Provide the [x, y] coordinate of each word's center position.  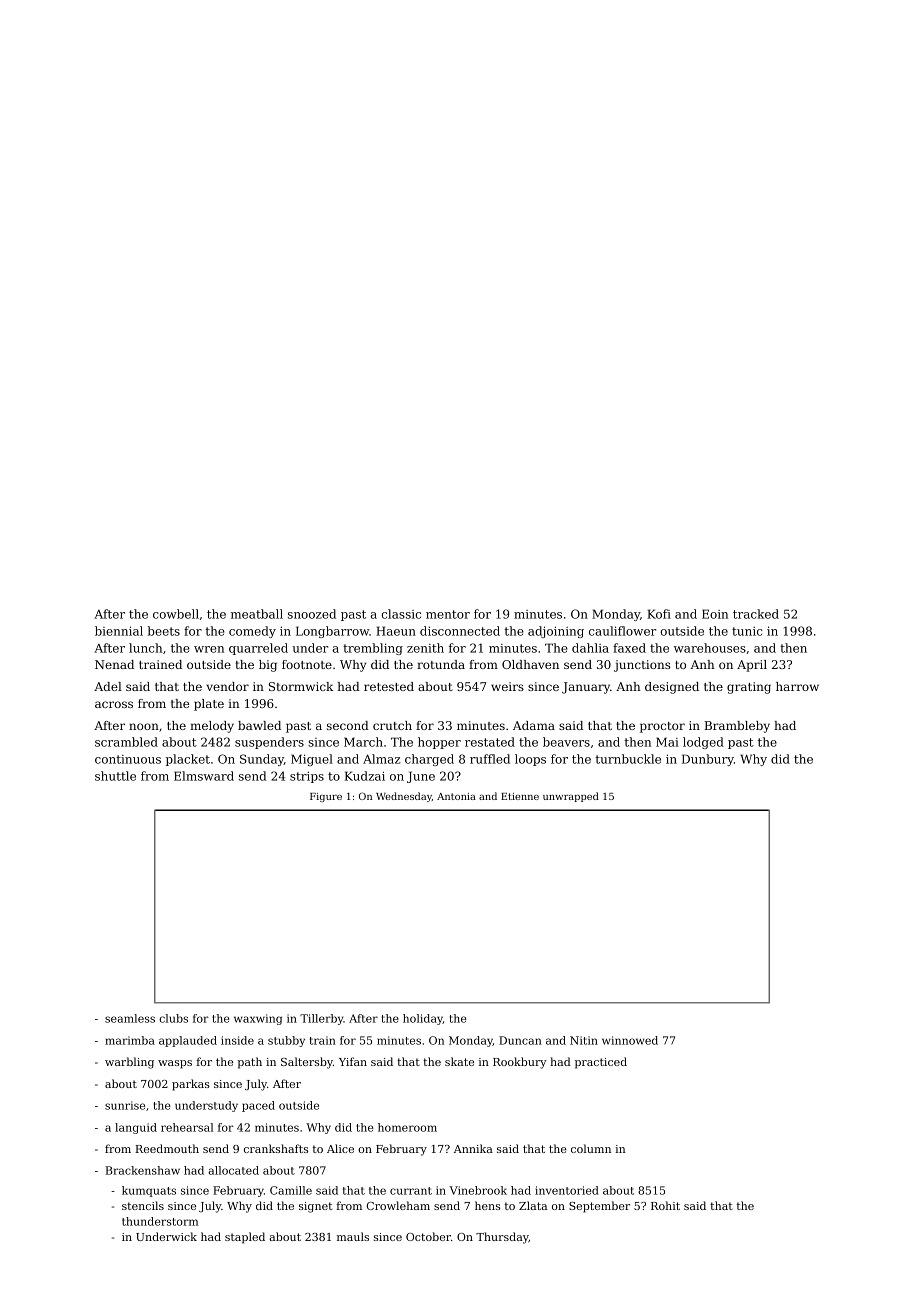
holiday [423, 1019]
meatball [257, 614]
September [599, 1207]
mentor [448, 614]
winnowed [630, 1040]
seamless [130, 1018]
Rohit [665, 1205]
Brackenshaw [142, 1170]
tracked [756, 614]
